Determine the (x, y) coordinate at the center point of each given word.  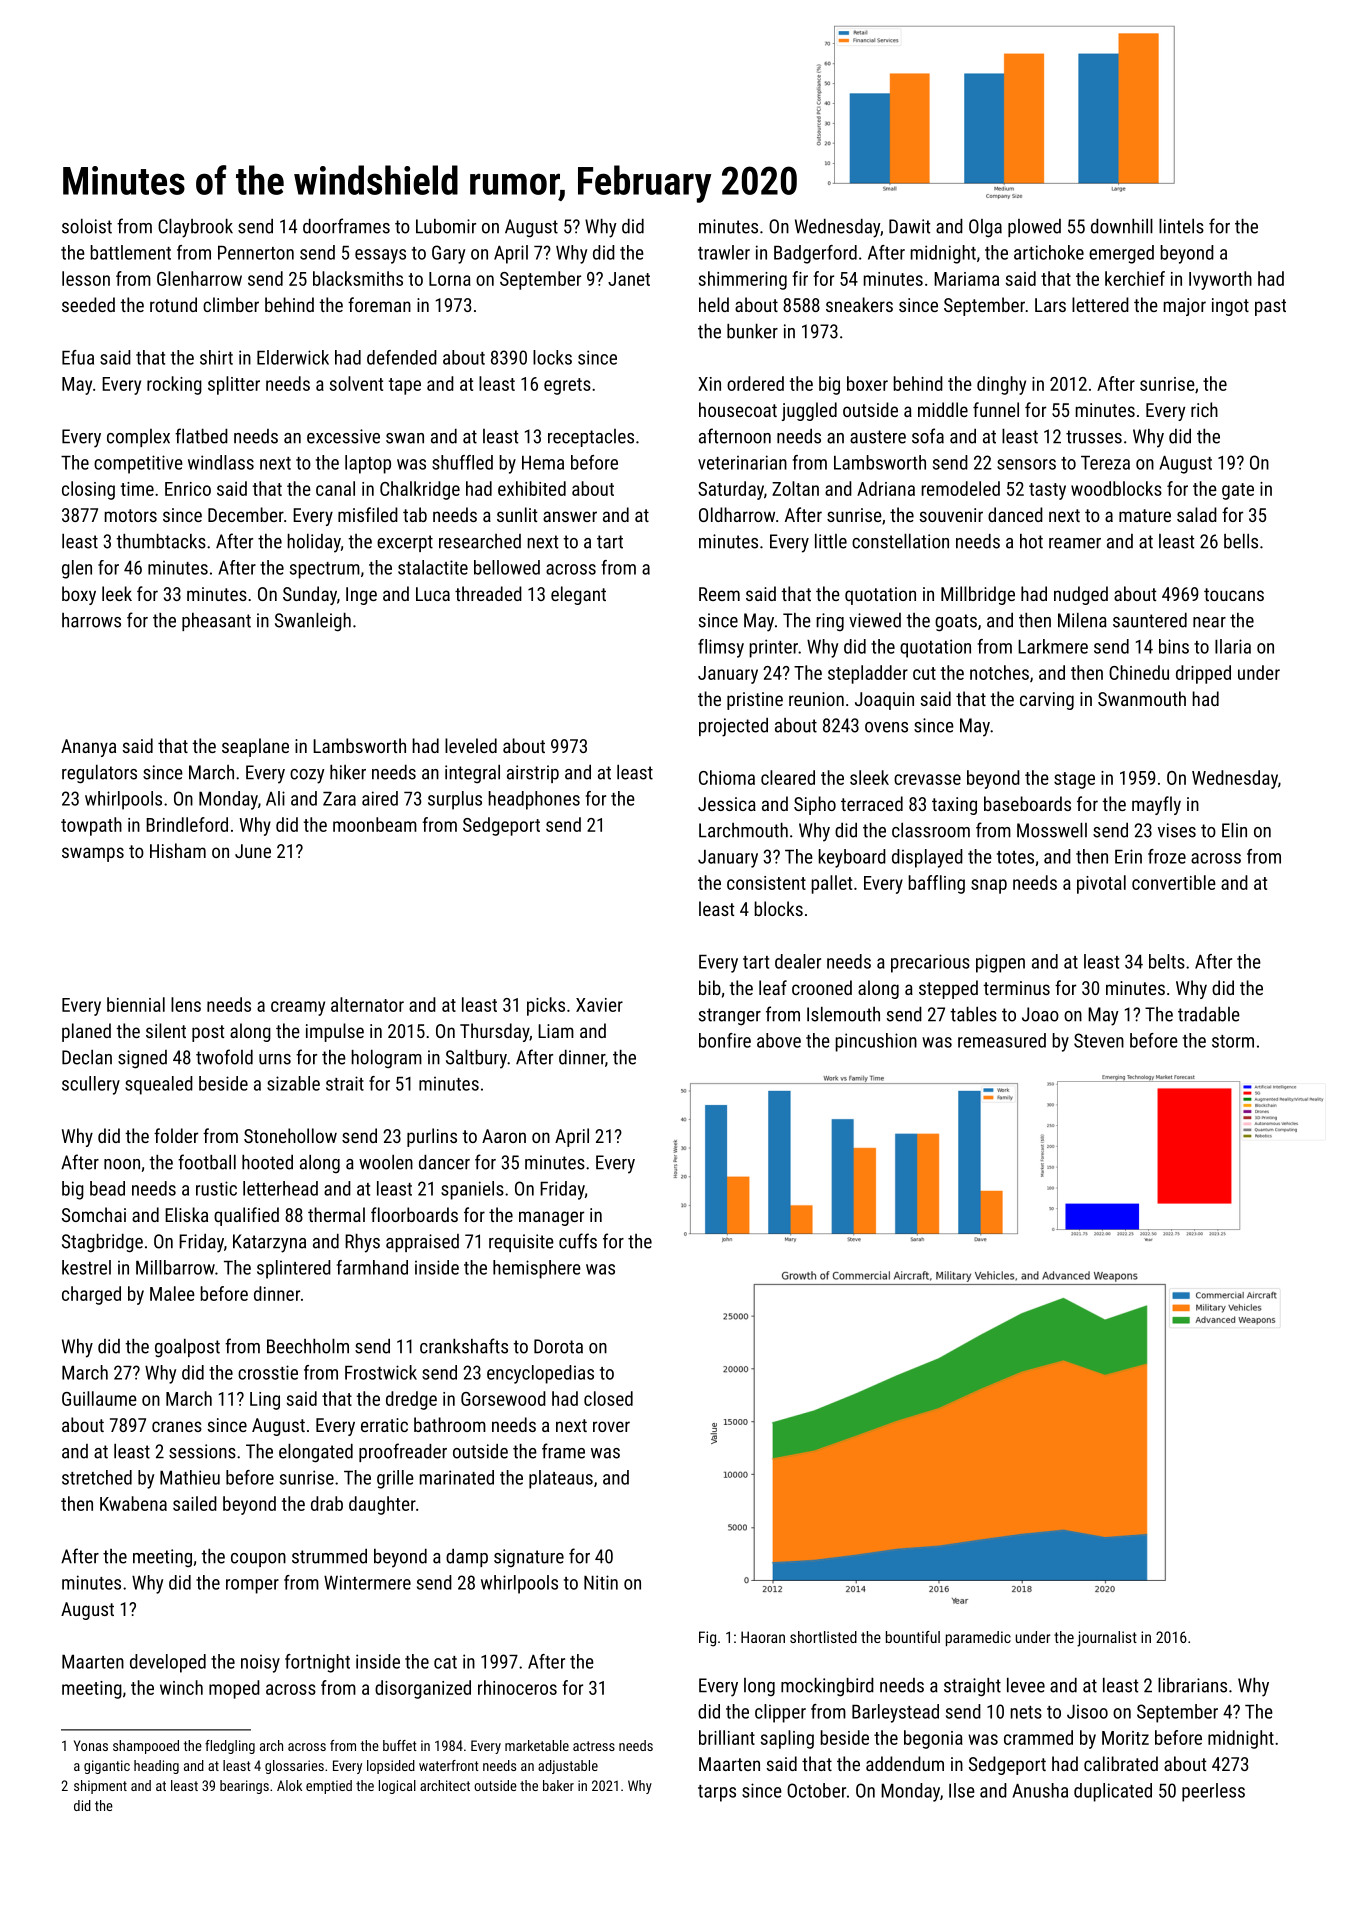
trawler (724, 252)
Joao (1040, 1014)
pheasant (216, 622)
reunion (816, 699)
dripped (1203, 674)
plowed (1034, 228)
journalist (1107, 1639)
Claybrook (195, 228)
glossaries (294, 1767)
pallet (831, 884)
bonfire (725, 1040)
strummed (329, 1556)
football (207, 1162)
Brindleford (187, 824)
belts (1167, 961)
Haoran (763, 1637)
